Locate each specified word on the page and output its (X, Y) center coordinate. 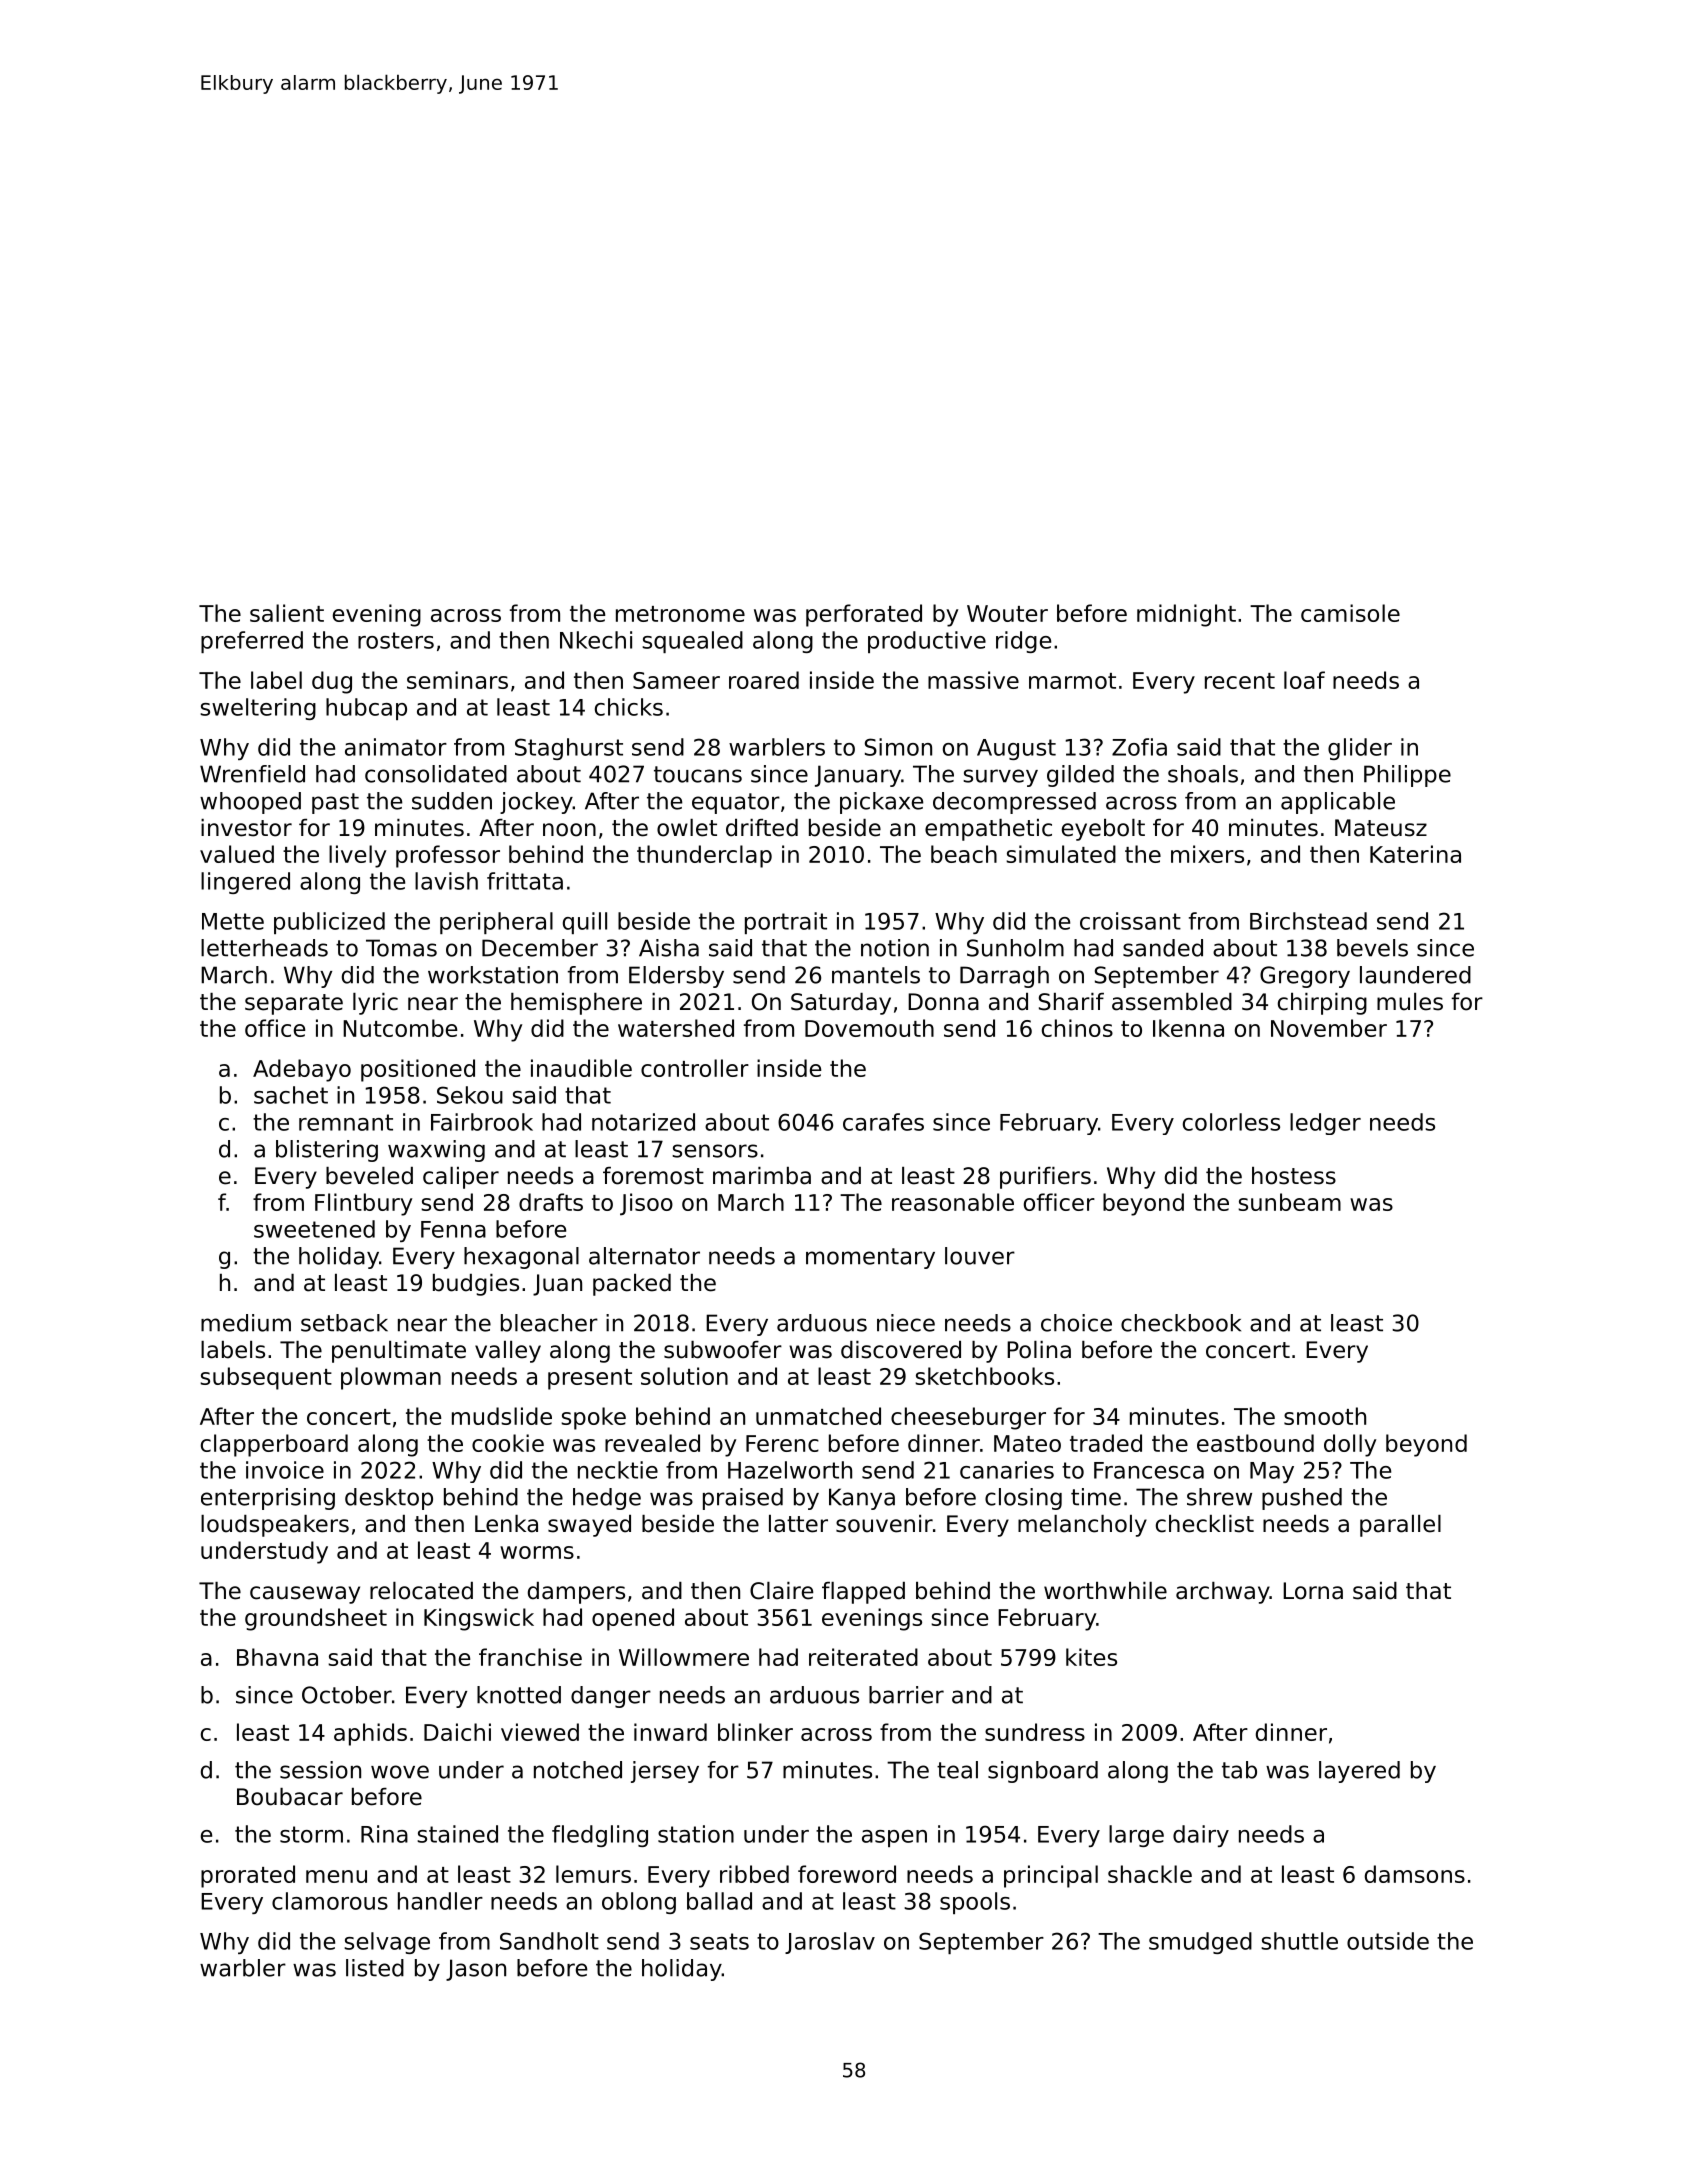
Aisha (669, 948)
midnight (1186, 615)
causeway (305, 1595)
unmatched (818, 1416)
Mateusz (1381, 828)
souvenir (884, 1524)
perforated (864, 615)
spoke (593, 1418)
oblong (639, 1903)
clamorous (330, 1901)
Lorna (1313, 1591)
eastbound (1255, 1443)
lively (357, 856)
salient (287, 613)
